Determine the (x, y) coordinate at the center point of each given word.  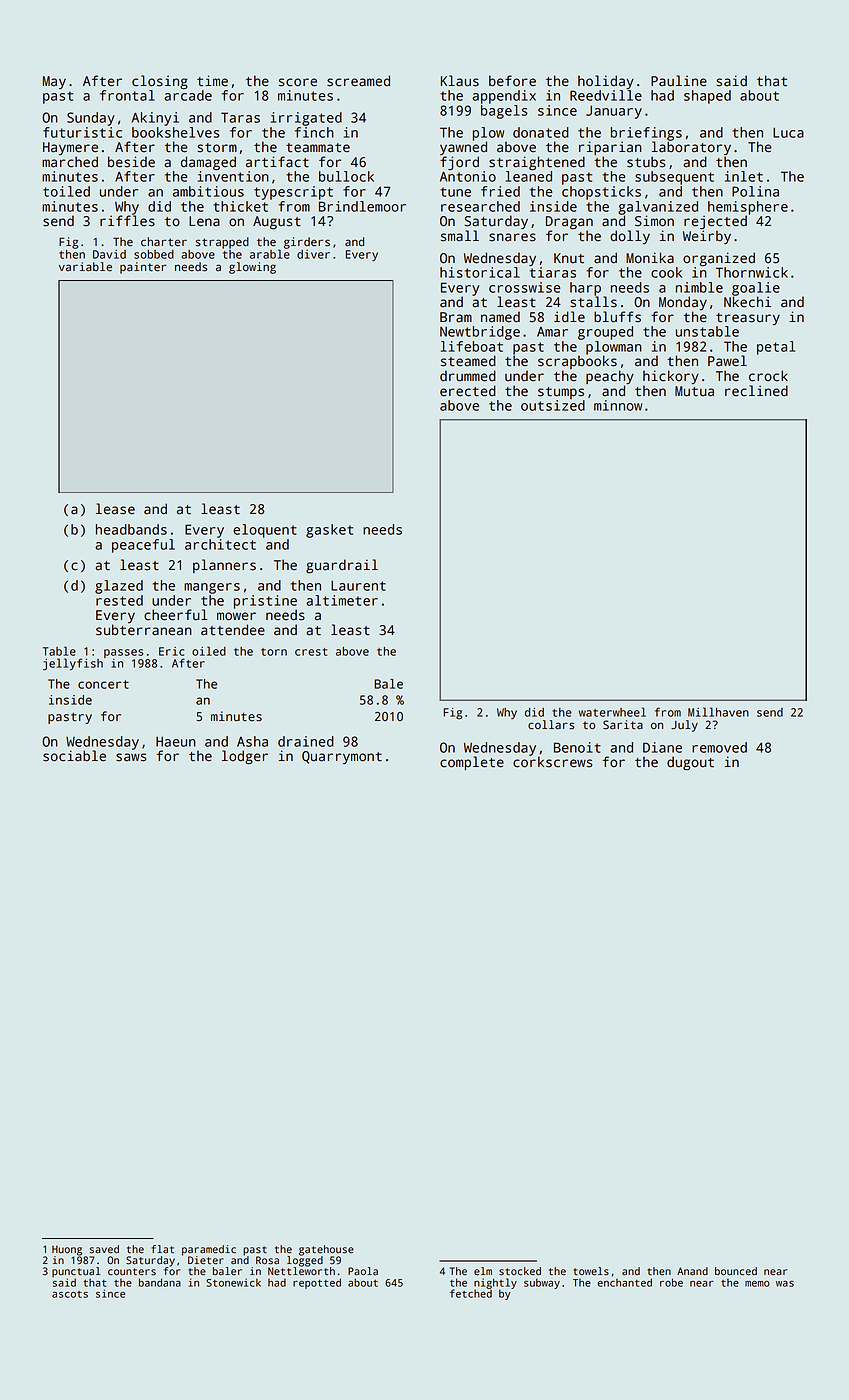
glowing (252, 268)
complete (472, 763)
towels (591, 1271)
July (684, 726)
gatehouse (326, 1250)
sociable (74, 756)
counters (132, 1272)
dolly (630, 237)
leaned (529, 176)
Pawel (727, 361)
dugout (690, 763)
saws (131, 757)
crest (311, 652)
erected (468, 391)
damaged (208, 163)
